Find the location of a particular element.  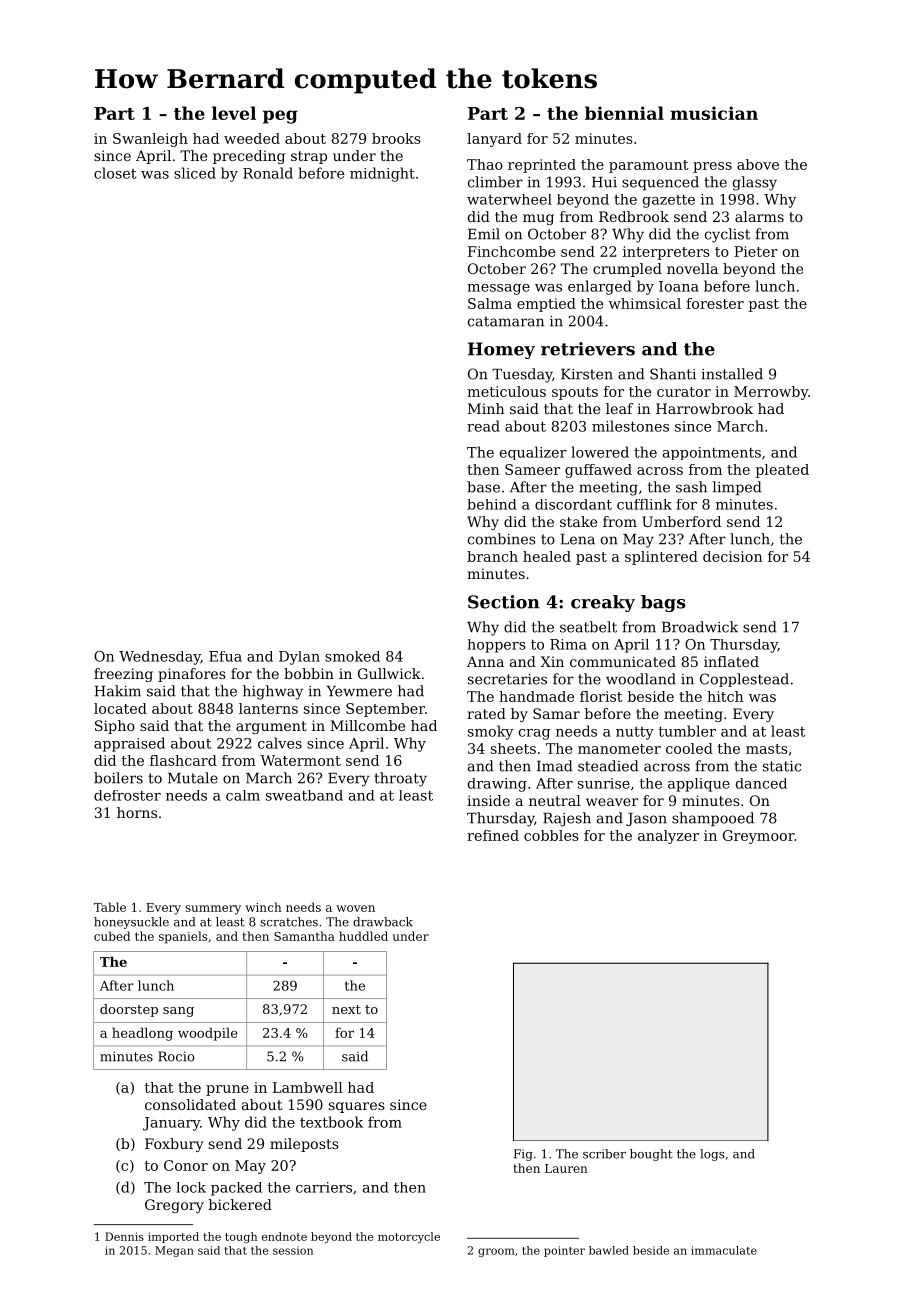

doorstep is located at coordinates (129, 1010).
